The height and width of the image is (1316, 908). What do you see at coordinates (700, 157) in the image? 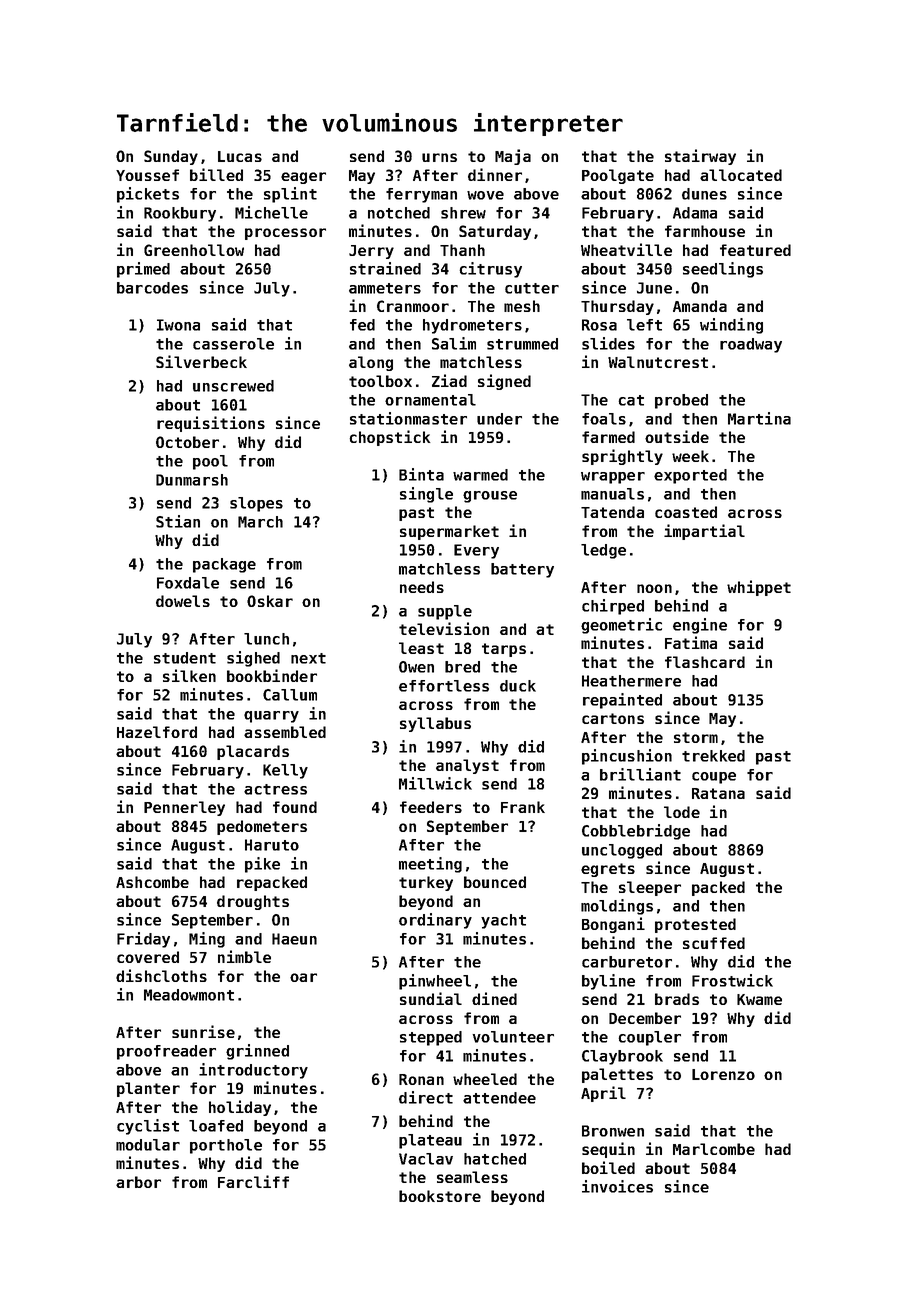
I see `stairway` at bounding box center [700, 157].
